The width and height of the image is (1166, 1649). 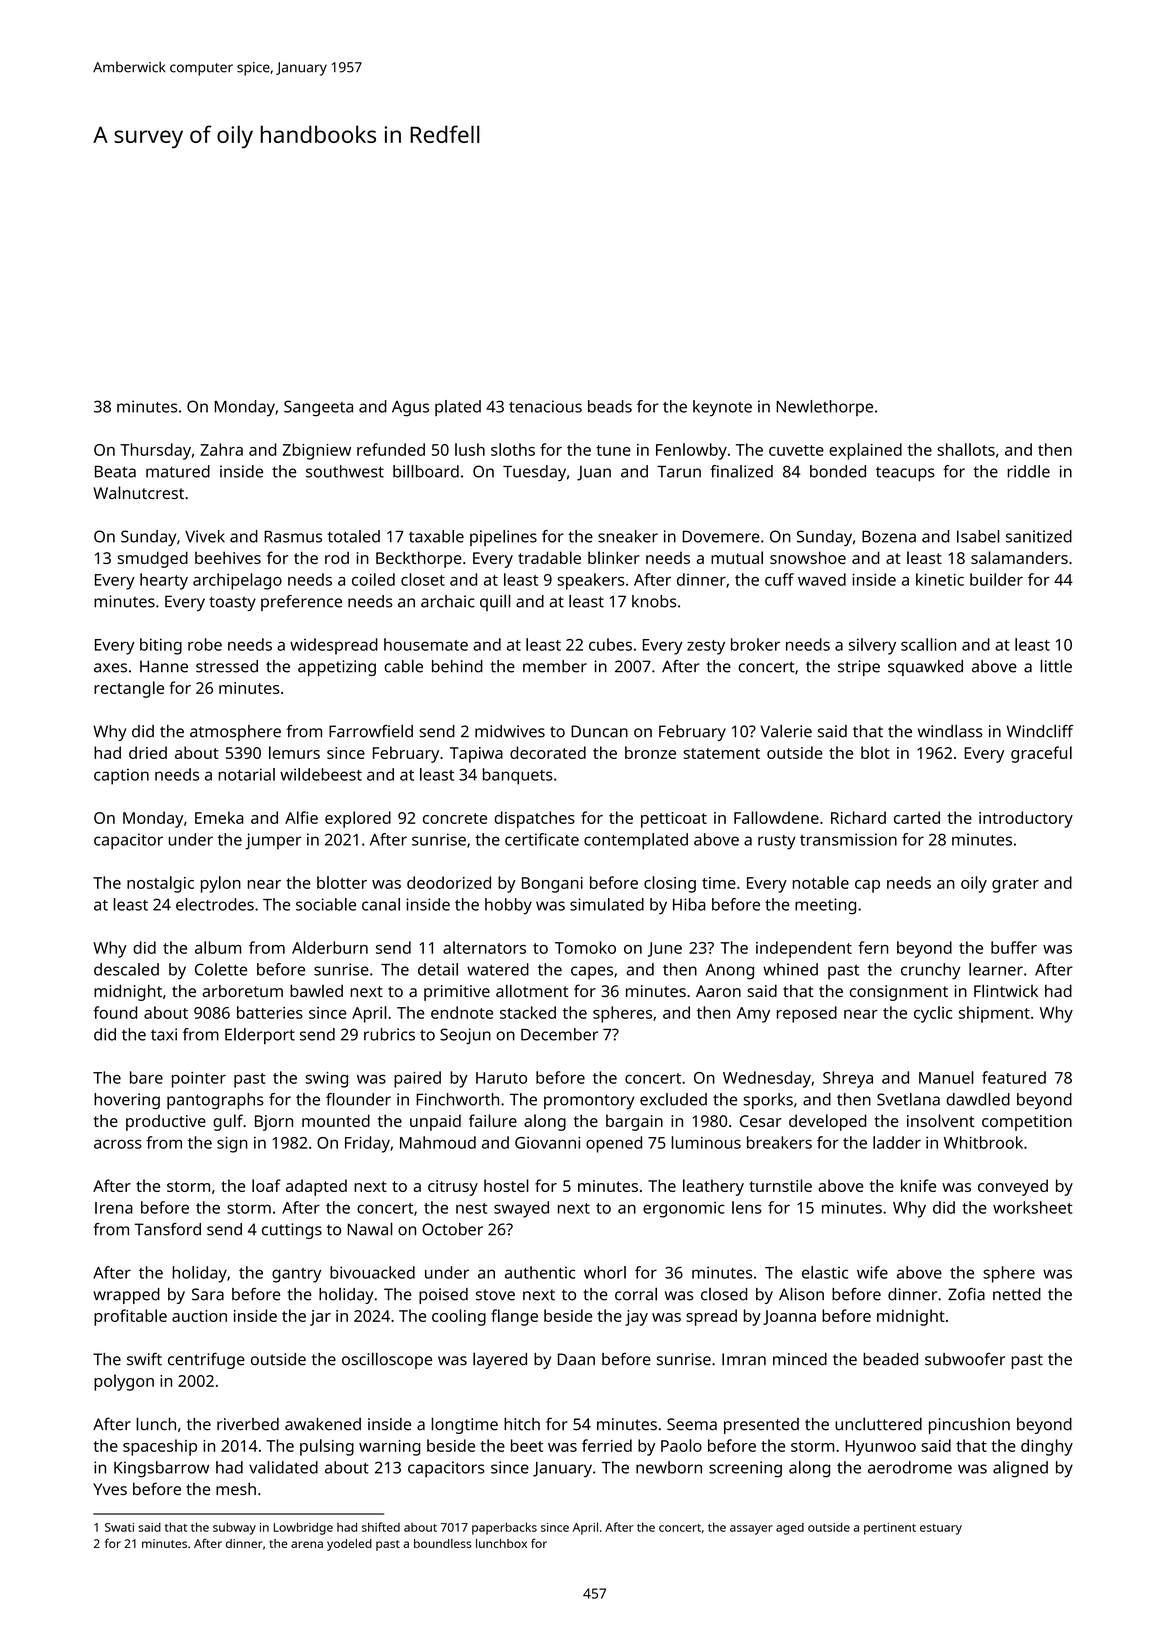 I want to click on minced, so click(x=800, y=1359).
